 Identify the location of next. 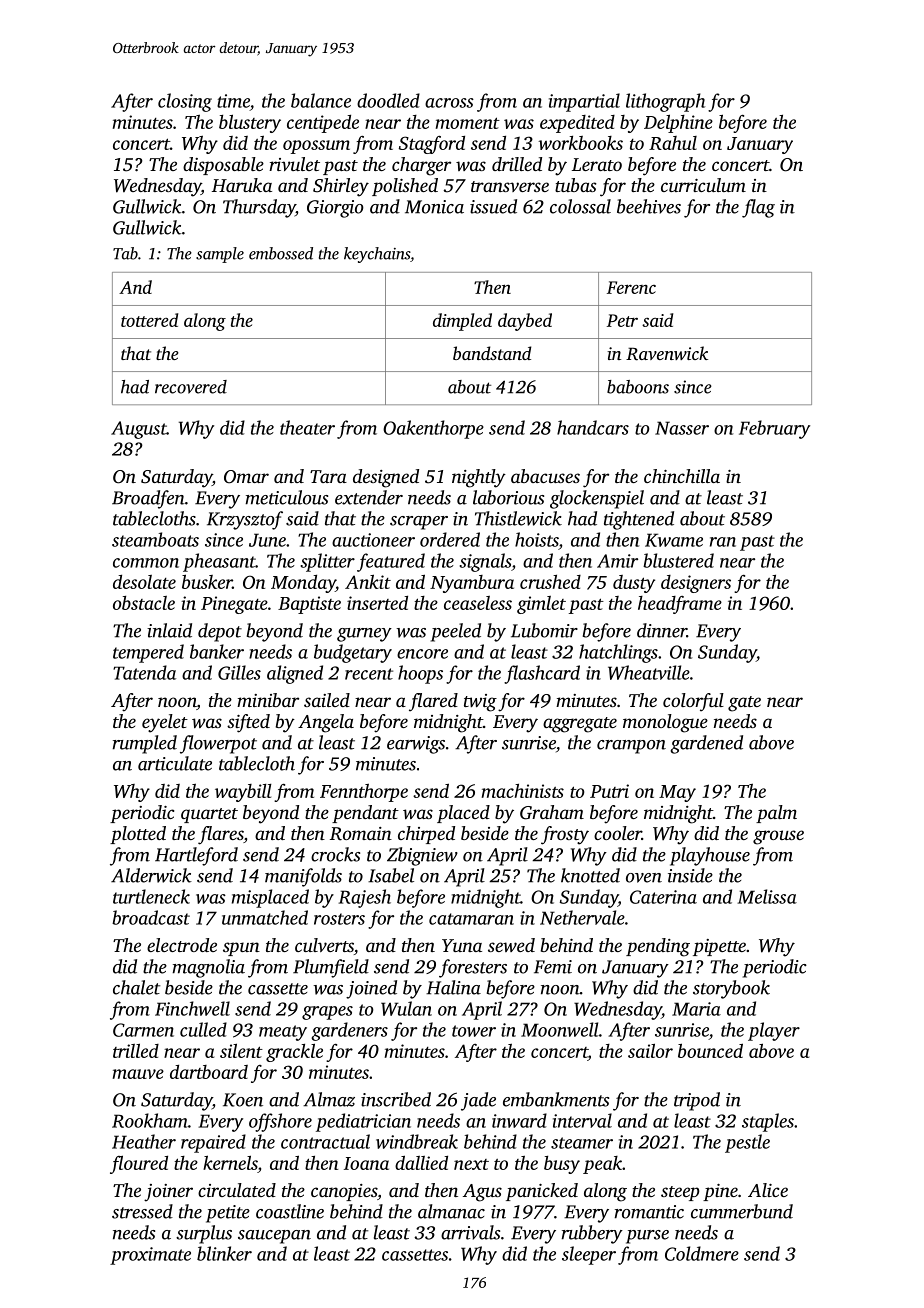
(471, 1164).
